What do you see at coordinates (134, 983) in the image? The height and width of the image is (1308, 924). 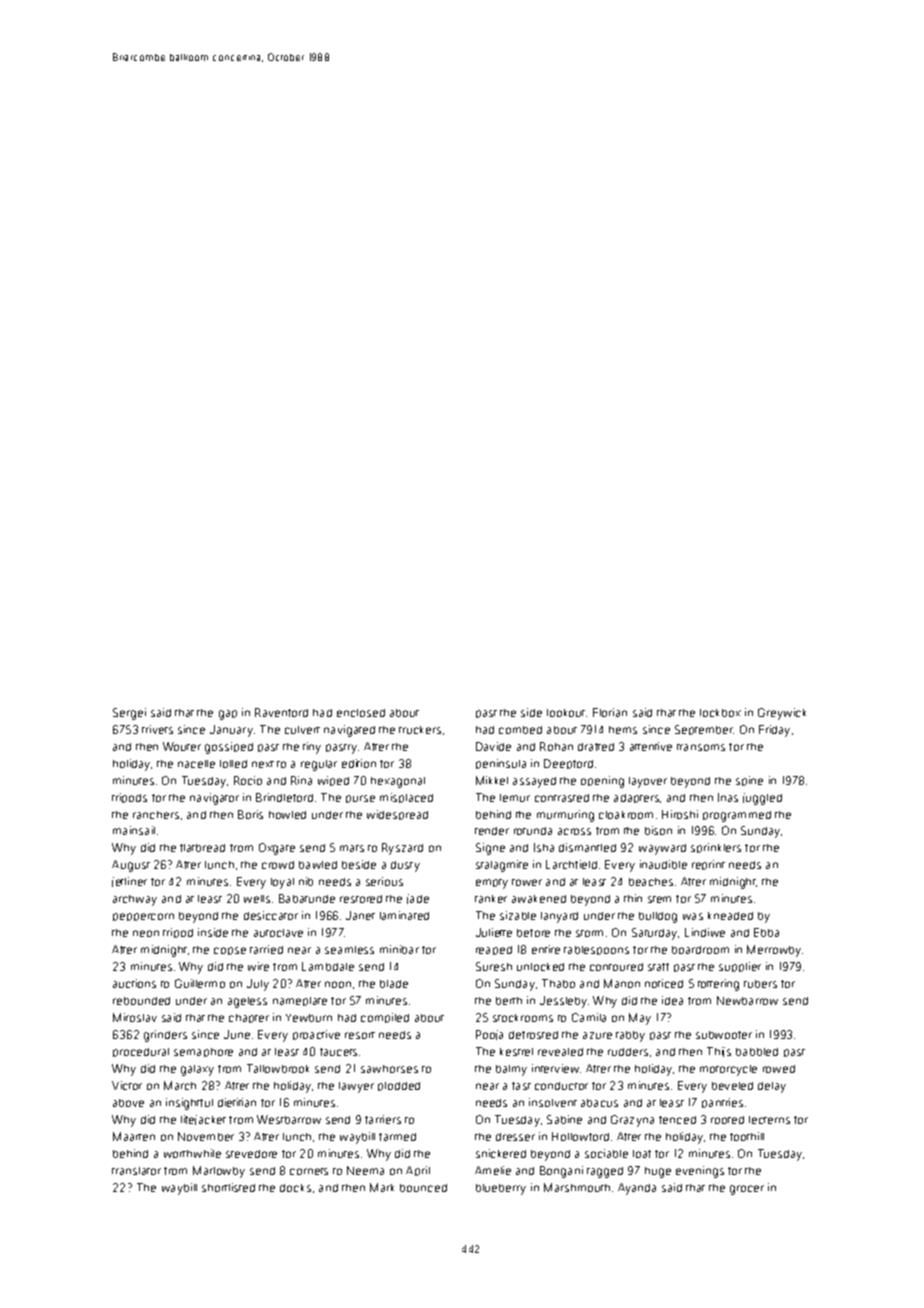 I see `auctions` at bounding box center [134, 983].
